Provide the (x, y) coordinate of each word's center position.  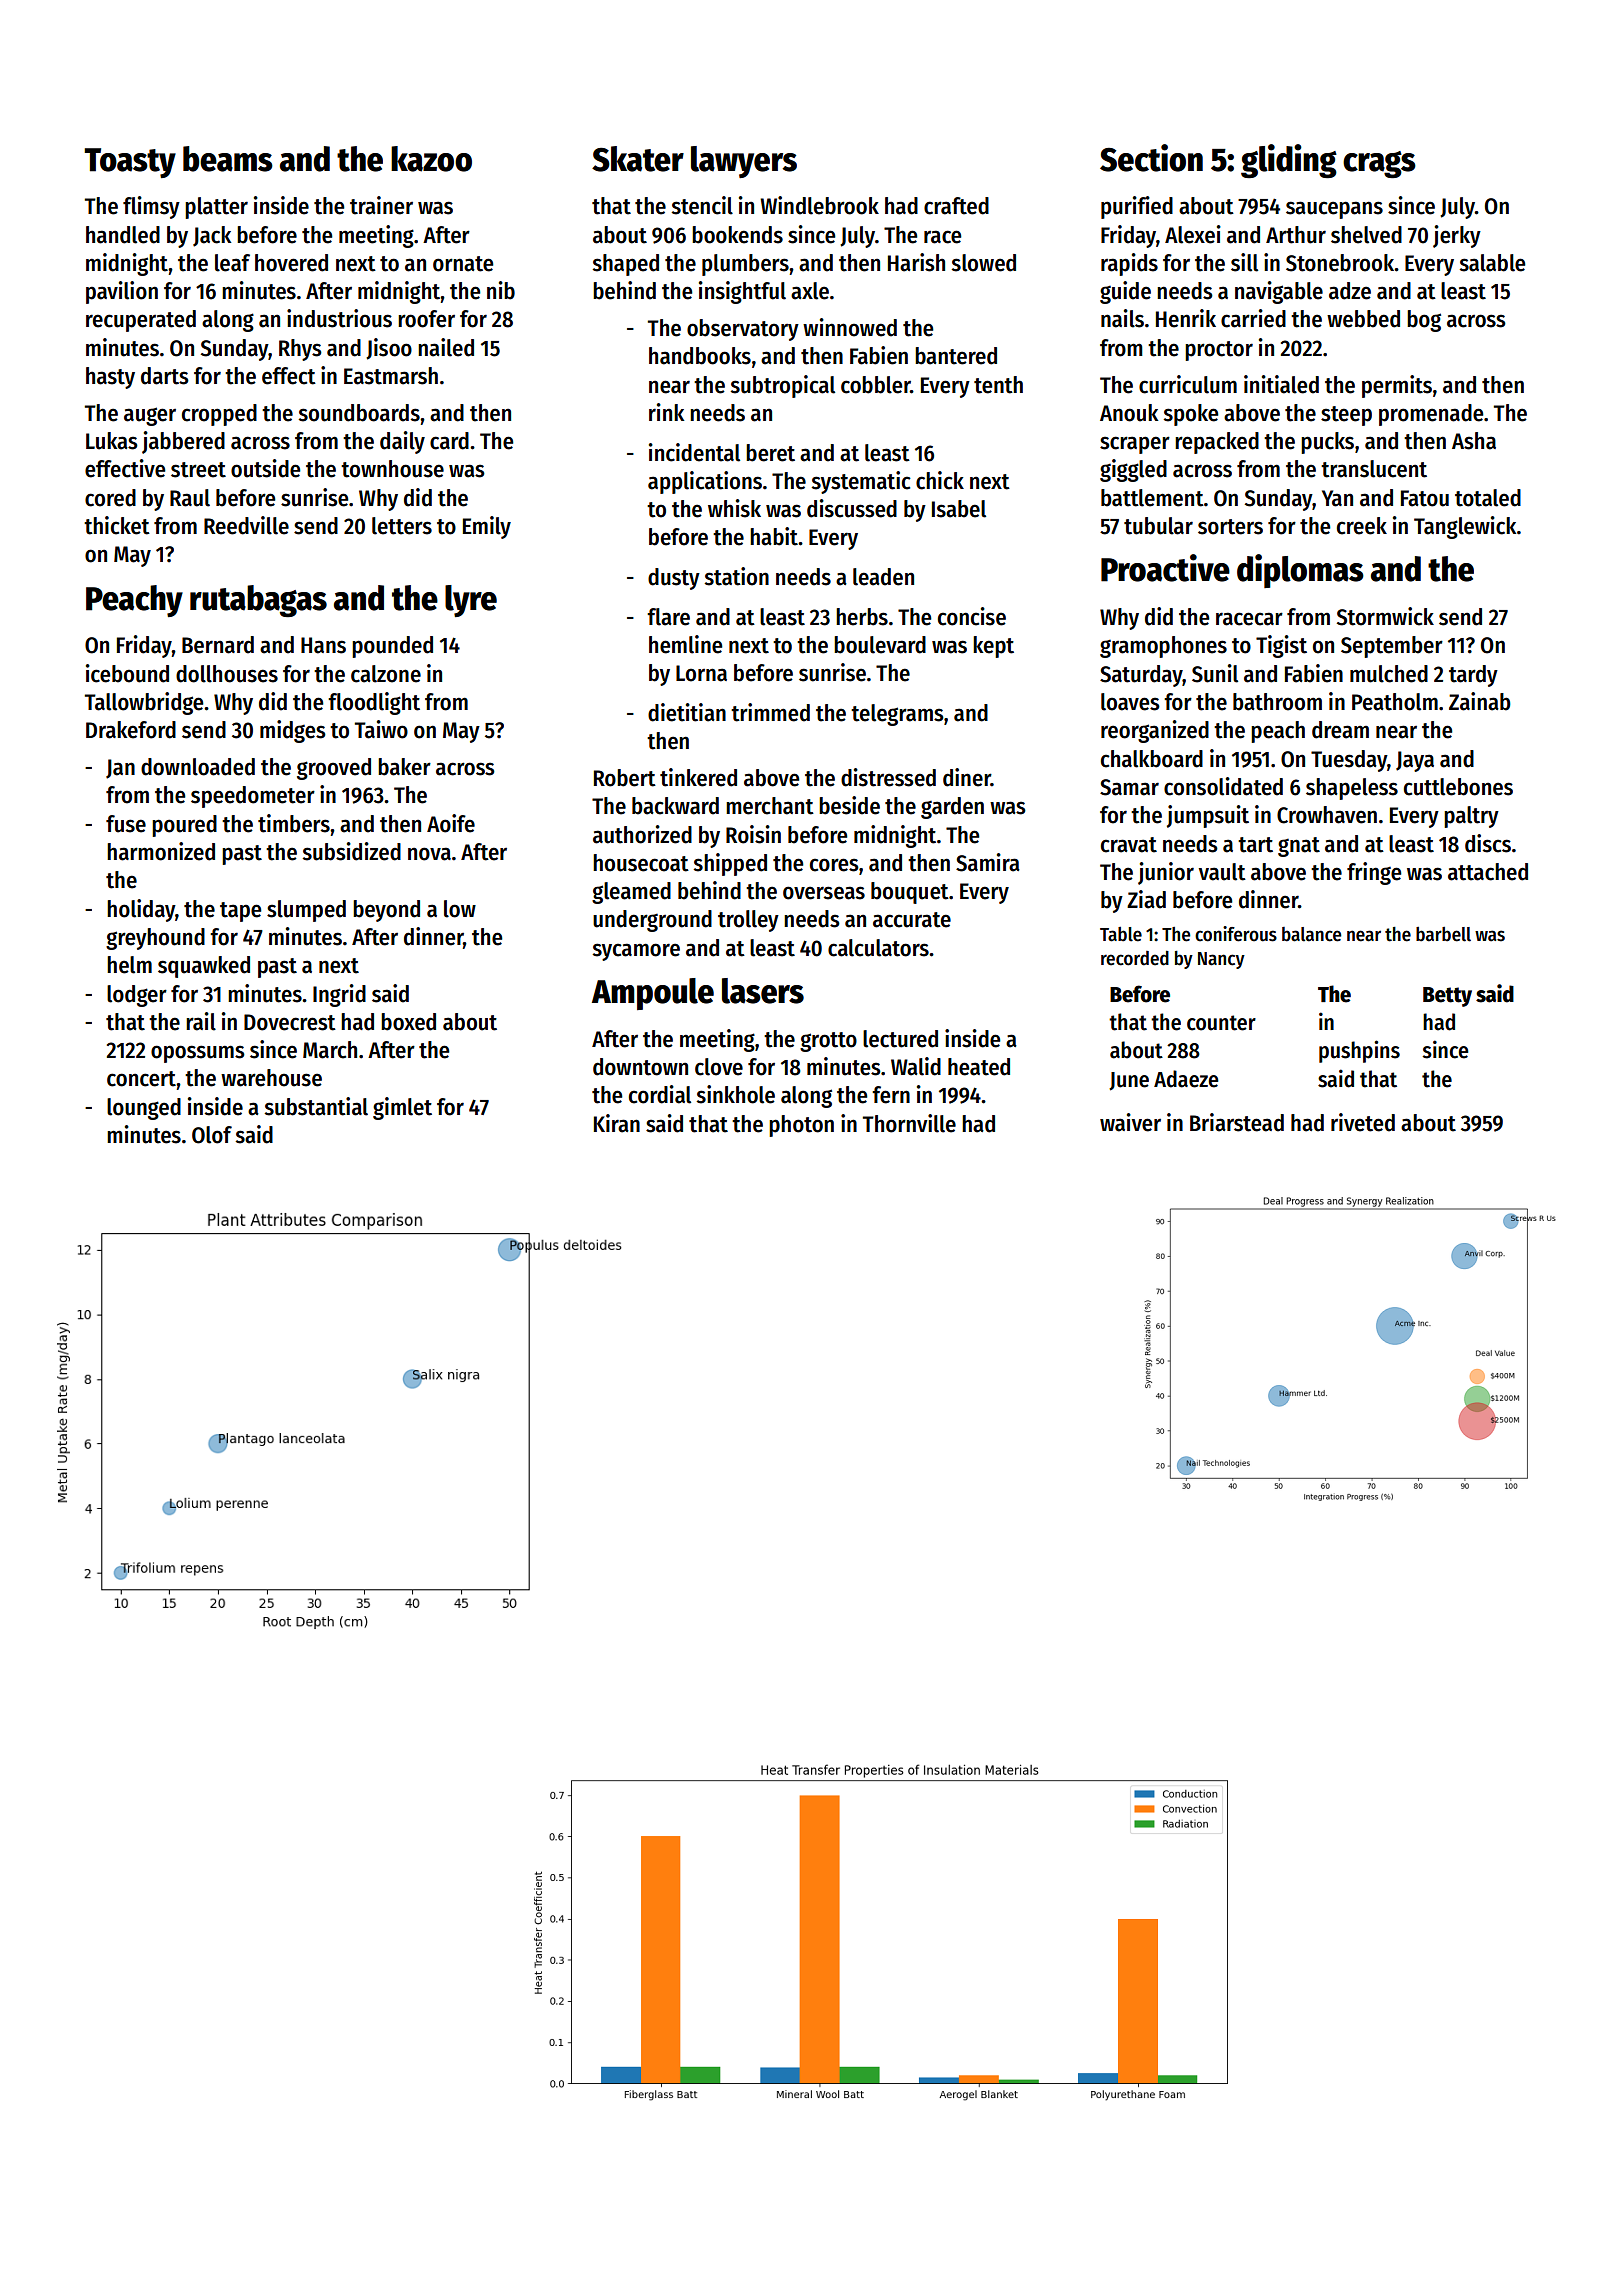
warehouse (271, 1078)
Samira (988, 862)
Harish (916, 262)
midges (293, 731)
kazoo (431, 159)
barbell (1443, 934)
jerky (1457, 236)
